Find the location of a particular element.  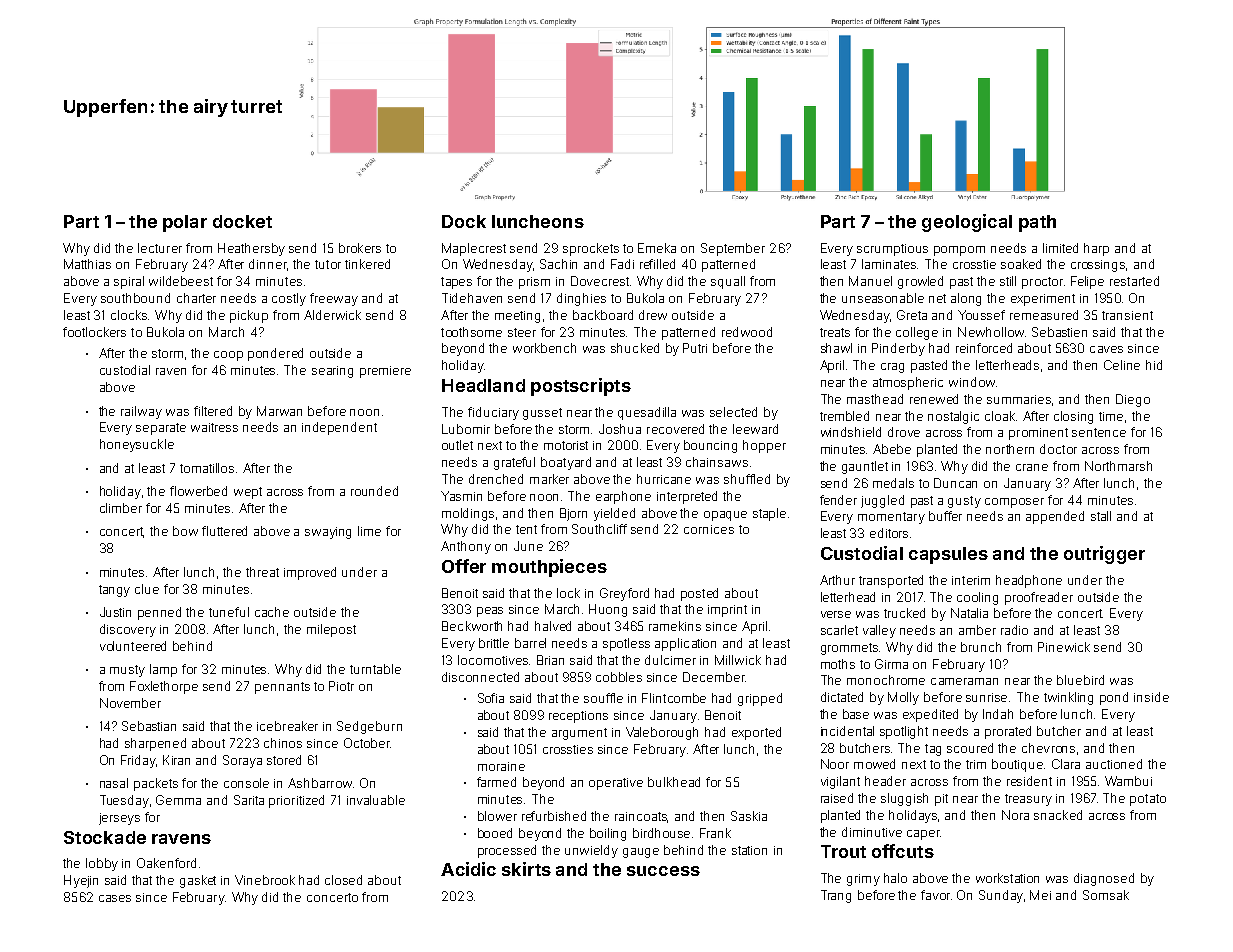

jerseys is located at coordinates (119, 819).
